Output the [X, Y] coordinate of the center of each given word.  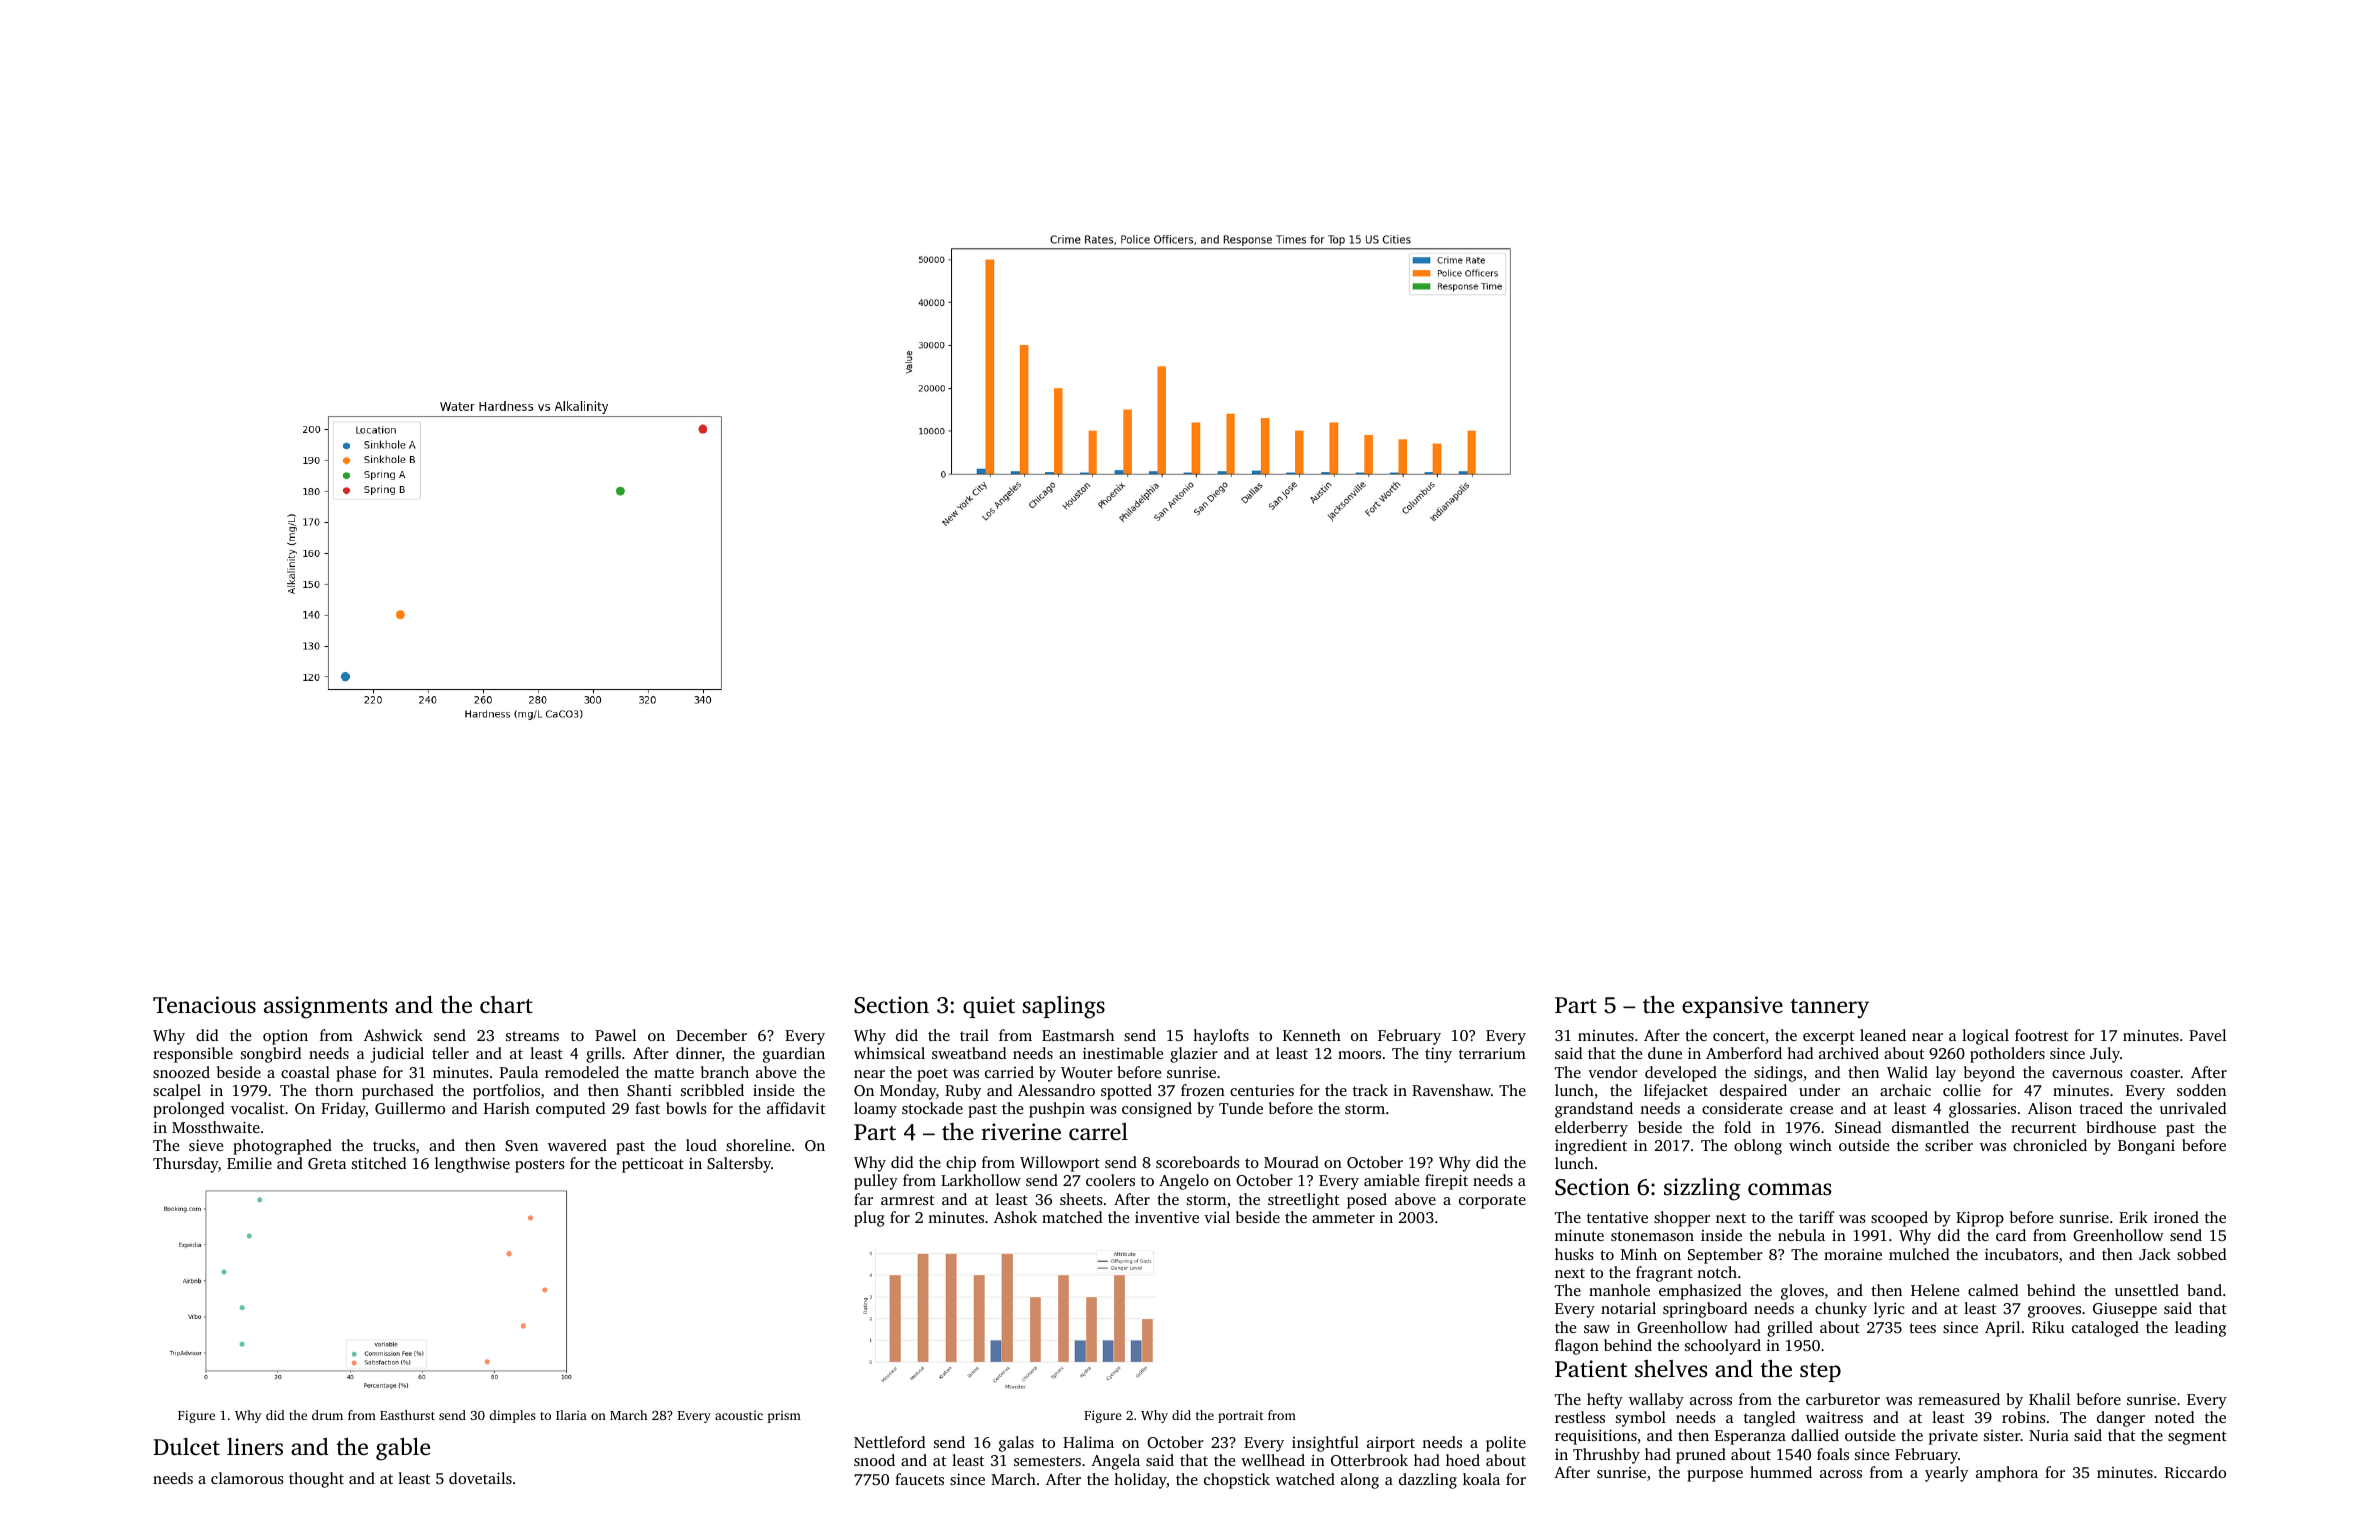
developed [1681, 1074]
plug [869, 1219]
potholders [2007, 1055]
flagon [1577, 1347]
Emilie [249, 1163]
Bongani [2146, 1147]
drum [327, 1415]
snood [874, 1460]
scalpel [177, 1092]
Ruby [963, 1092]
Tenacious [204, 1005]
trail [974, 1035]
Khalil [2049, 1399]
